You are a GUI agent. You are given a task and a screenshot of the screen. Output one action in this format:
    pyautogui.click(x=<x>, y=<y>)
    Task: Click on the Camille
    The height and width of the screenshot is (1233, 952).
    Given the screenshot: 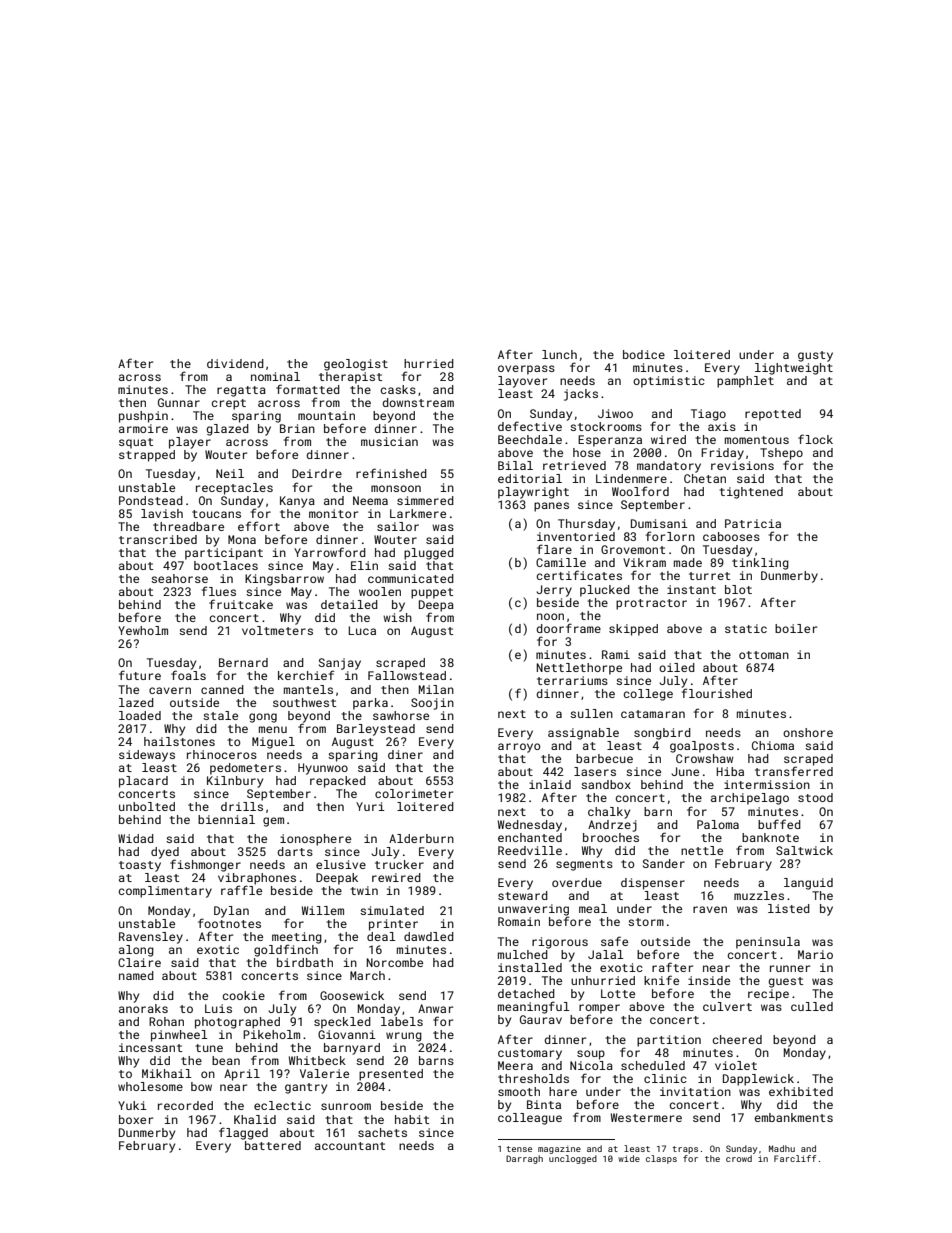 What is the action you would take?
    pyautogui.click(x=561, y=562)
